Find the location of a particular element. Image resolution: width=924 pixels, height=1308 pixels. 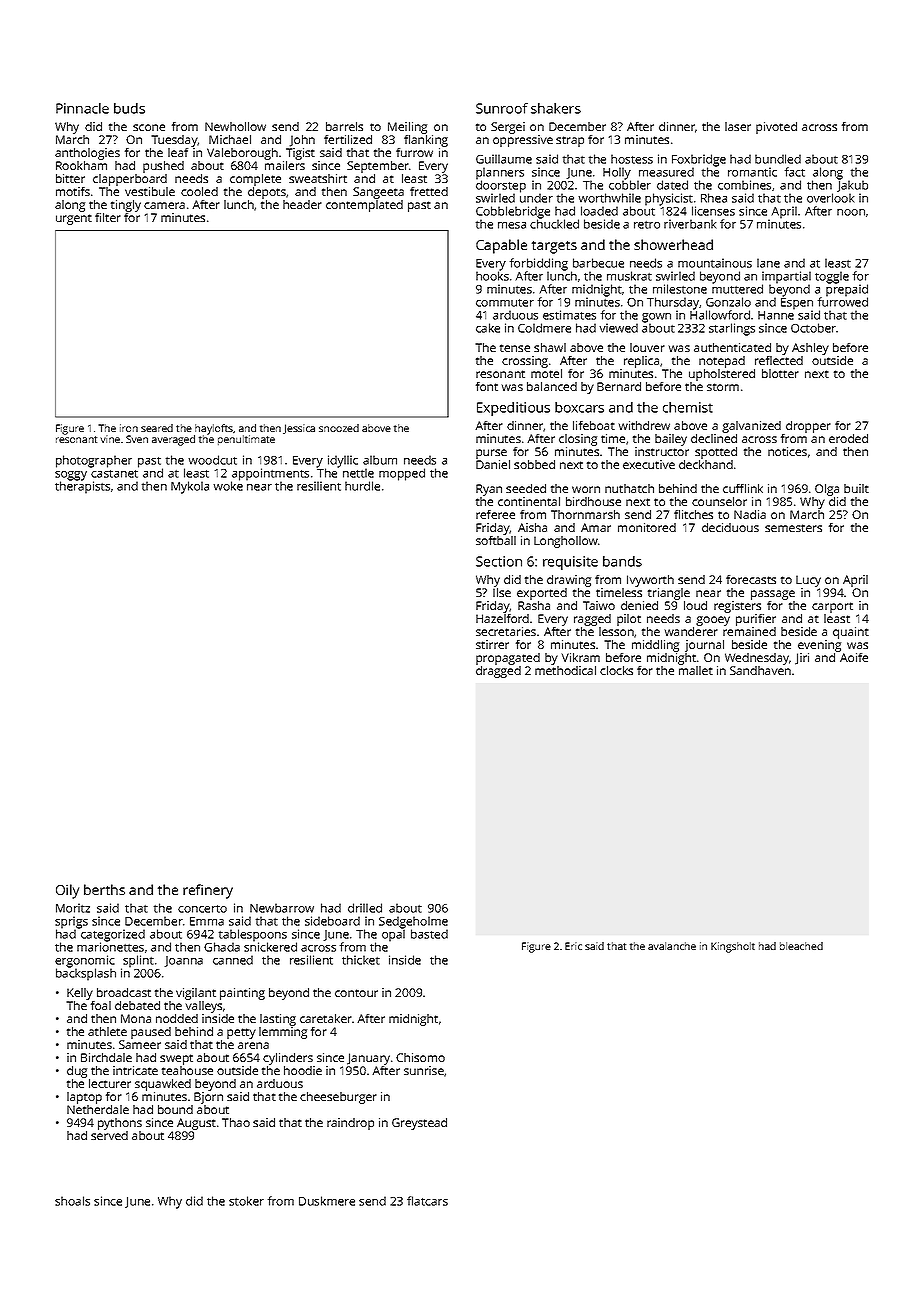

depots is located at coordinates (267, 193).
